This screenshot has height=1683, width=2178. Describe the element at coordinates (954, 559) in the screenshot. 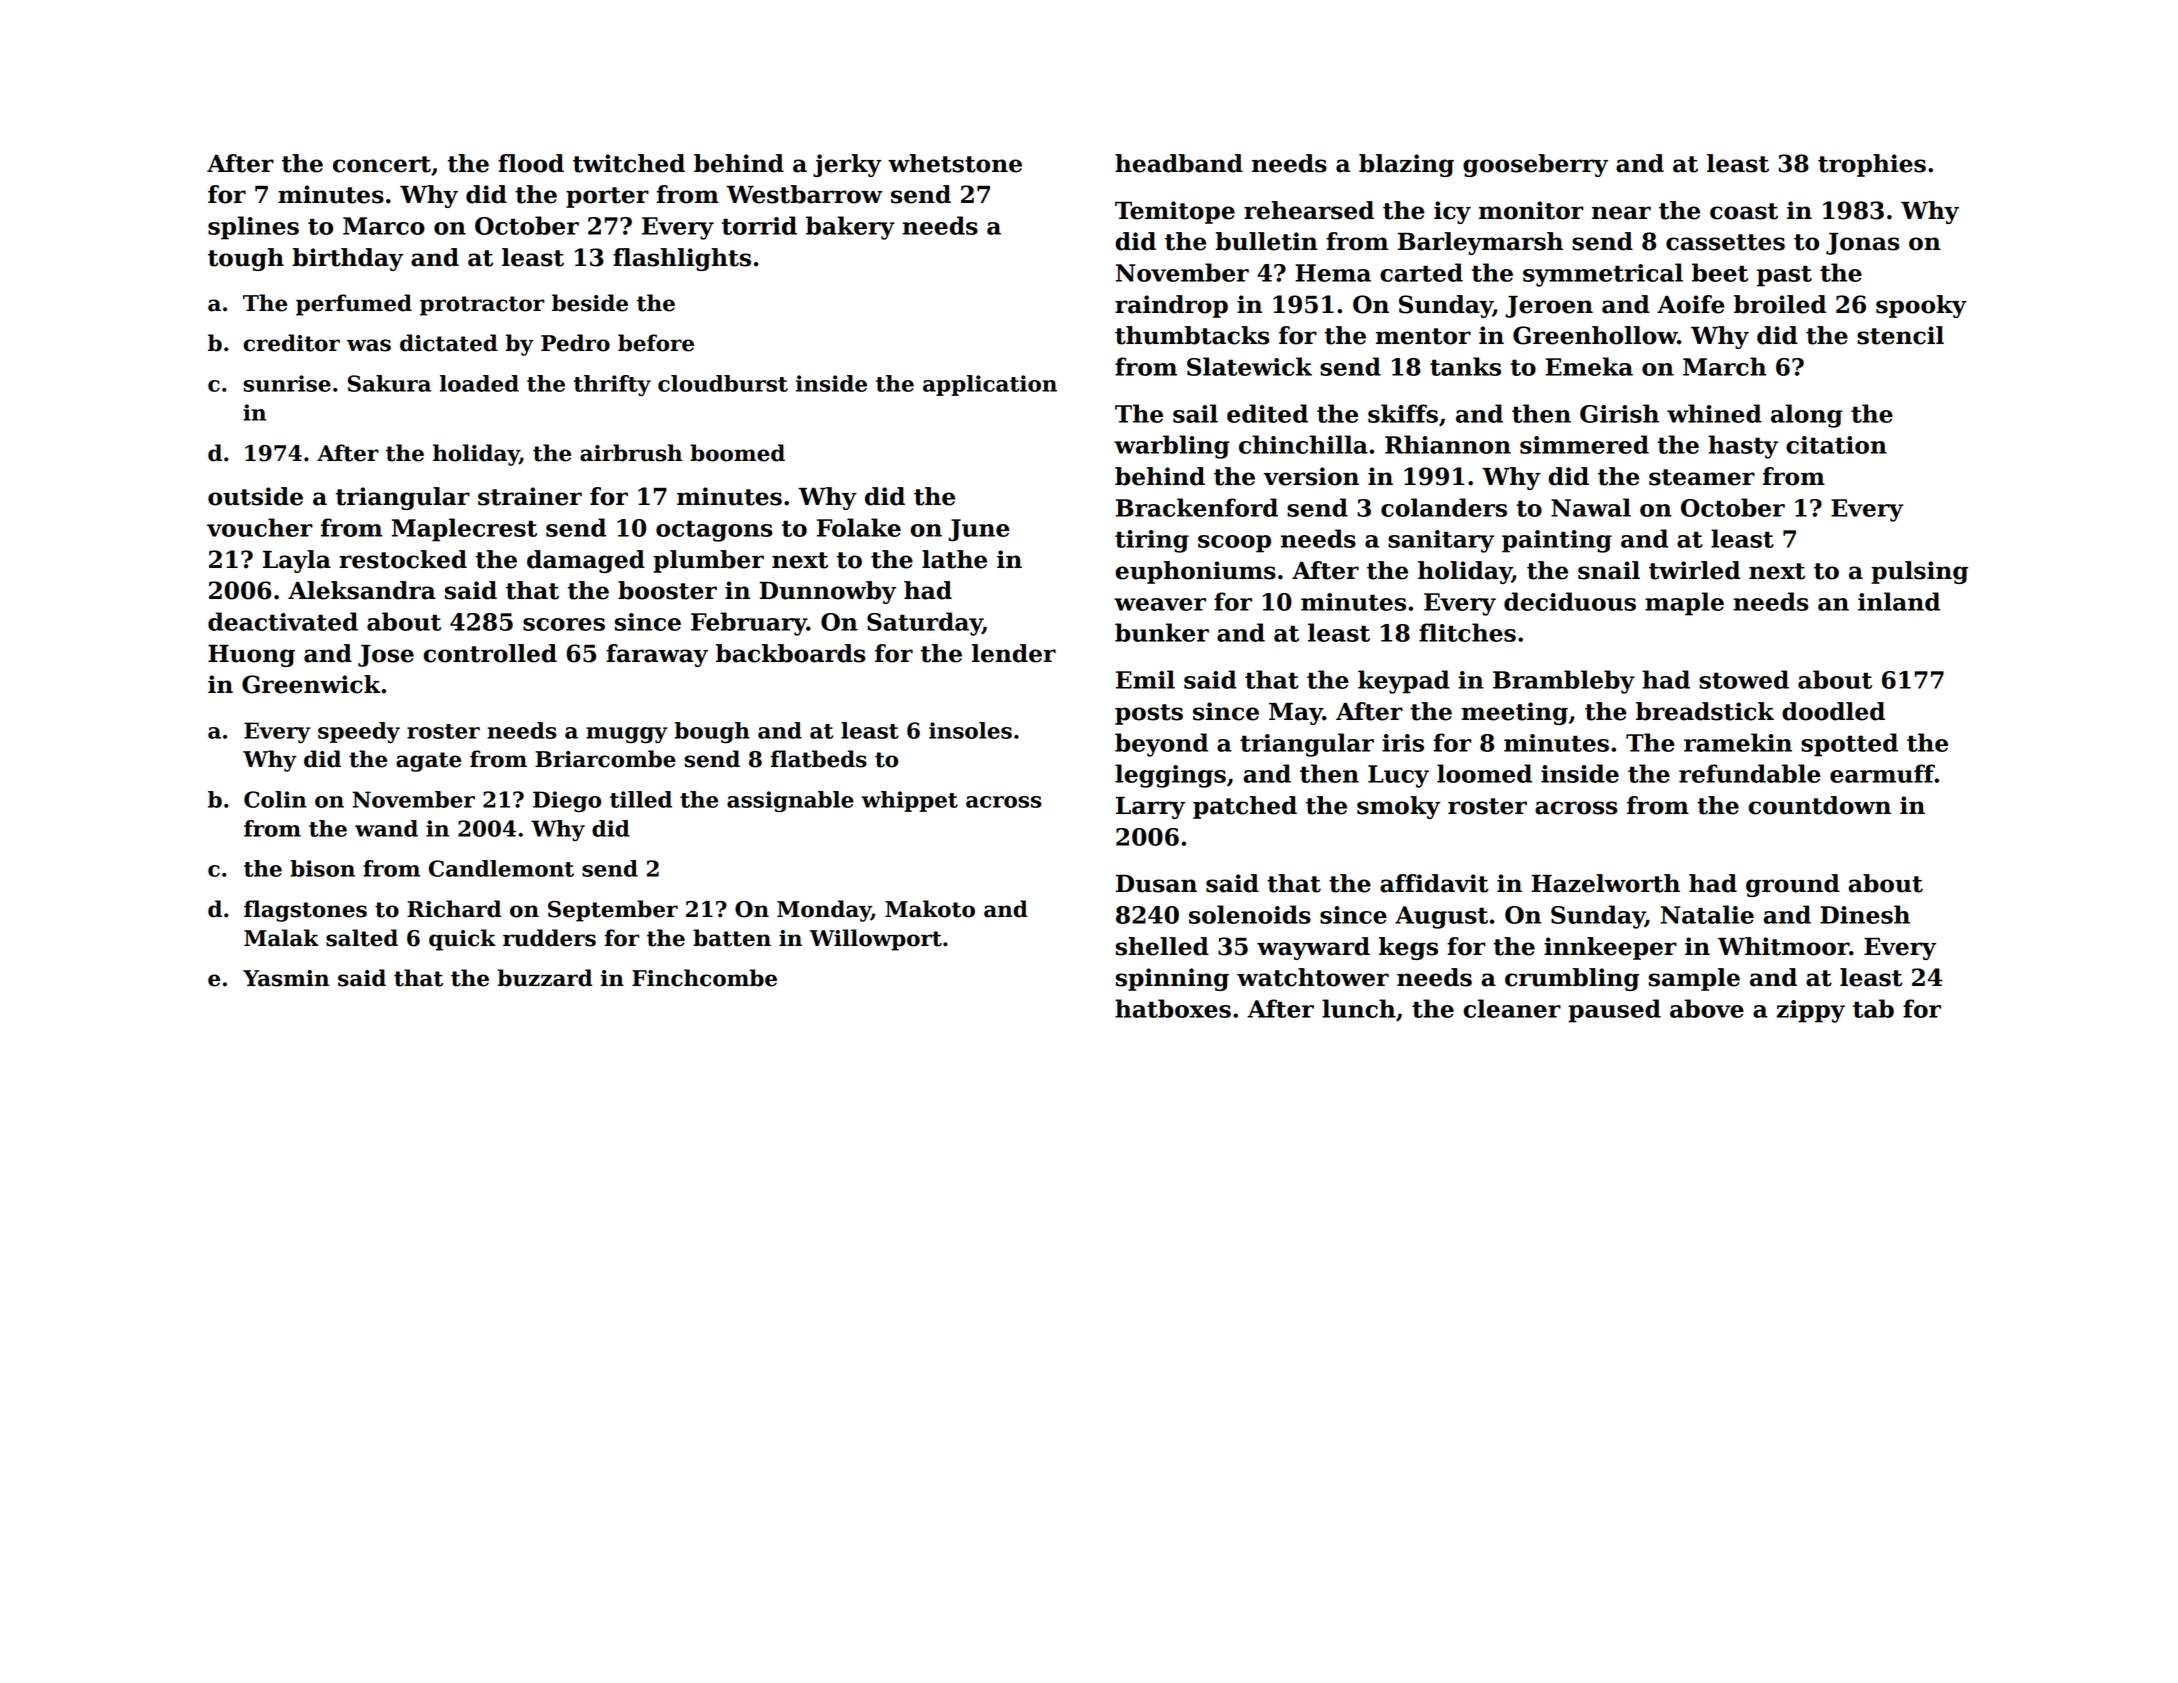

I see `lathe` at that location.
